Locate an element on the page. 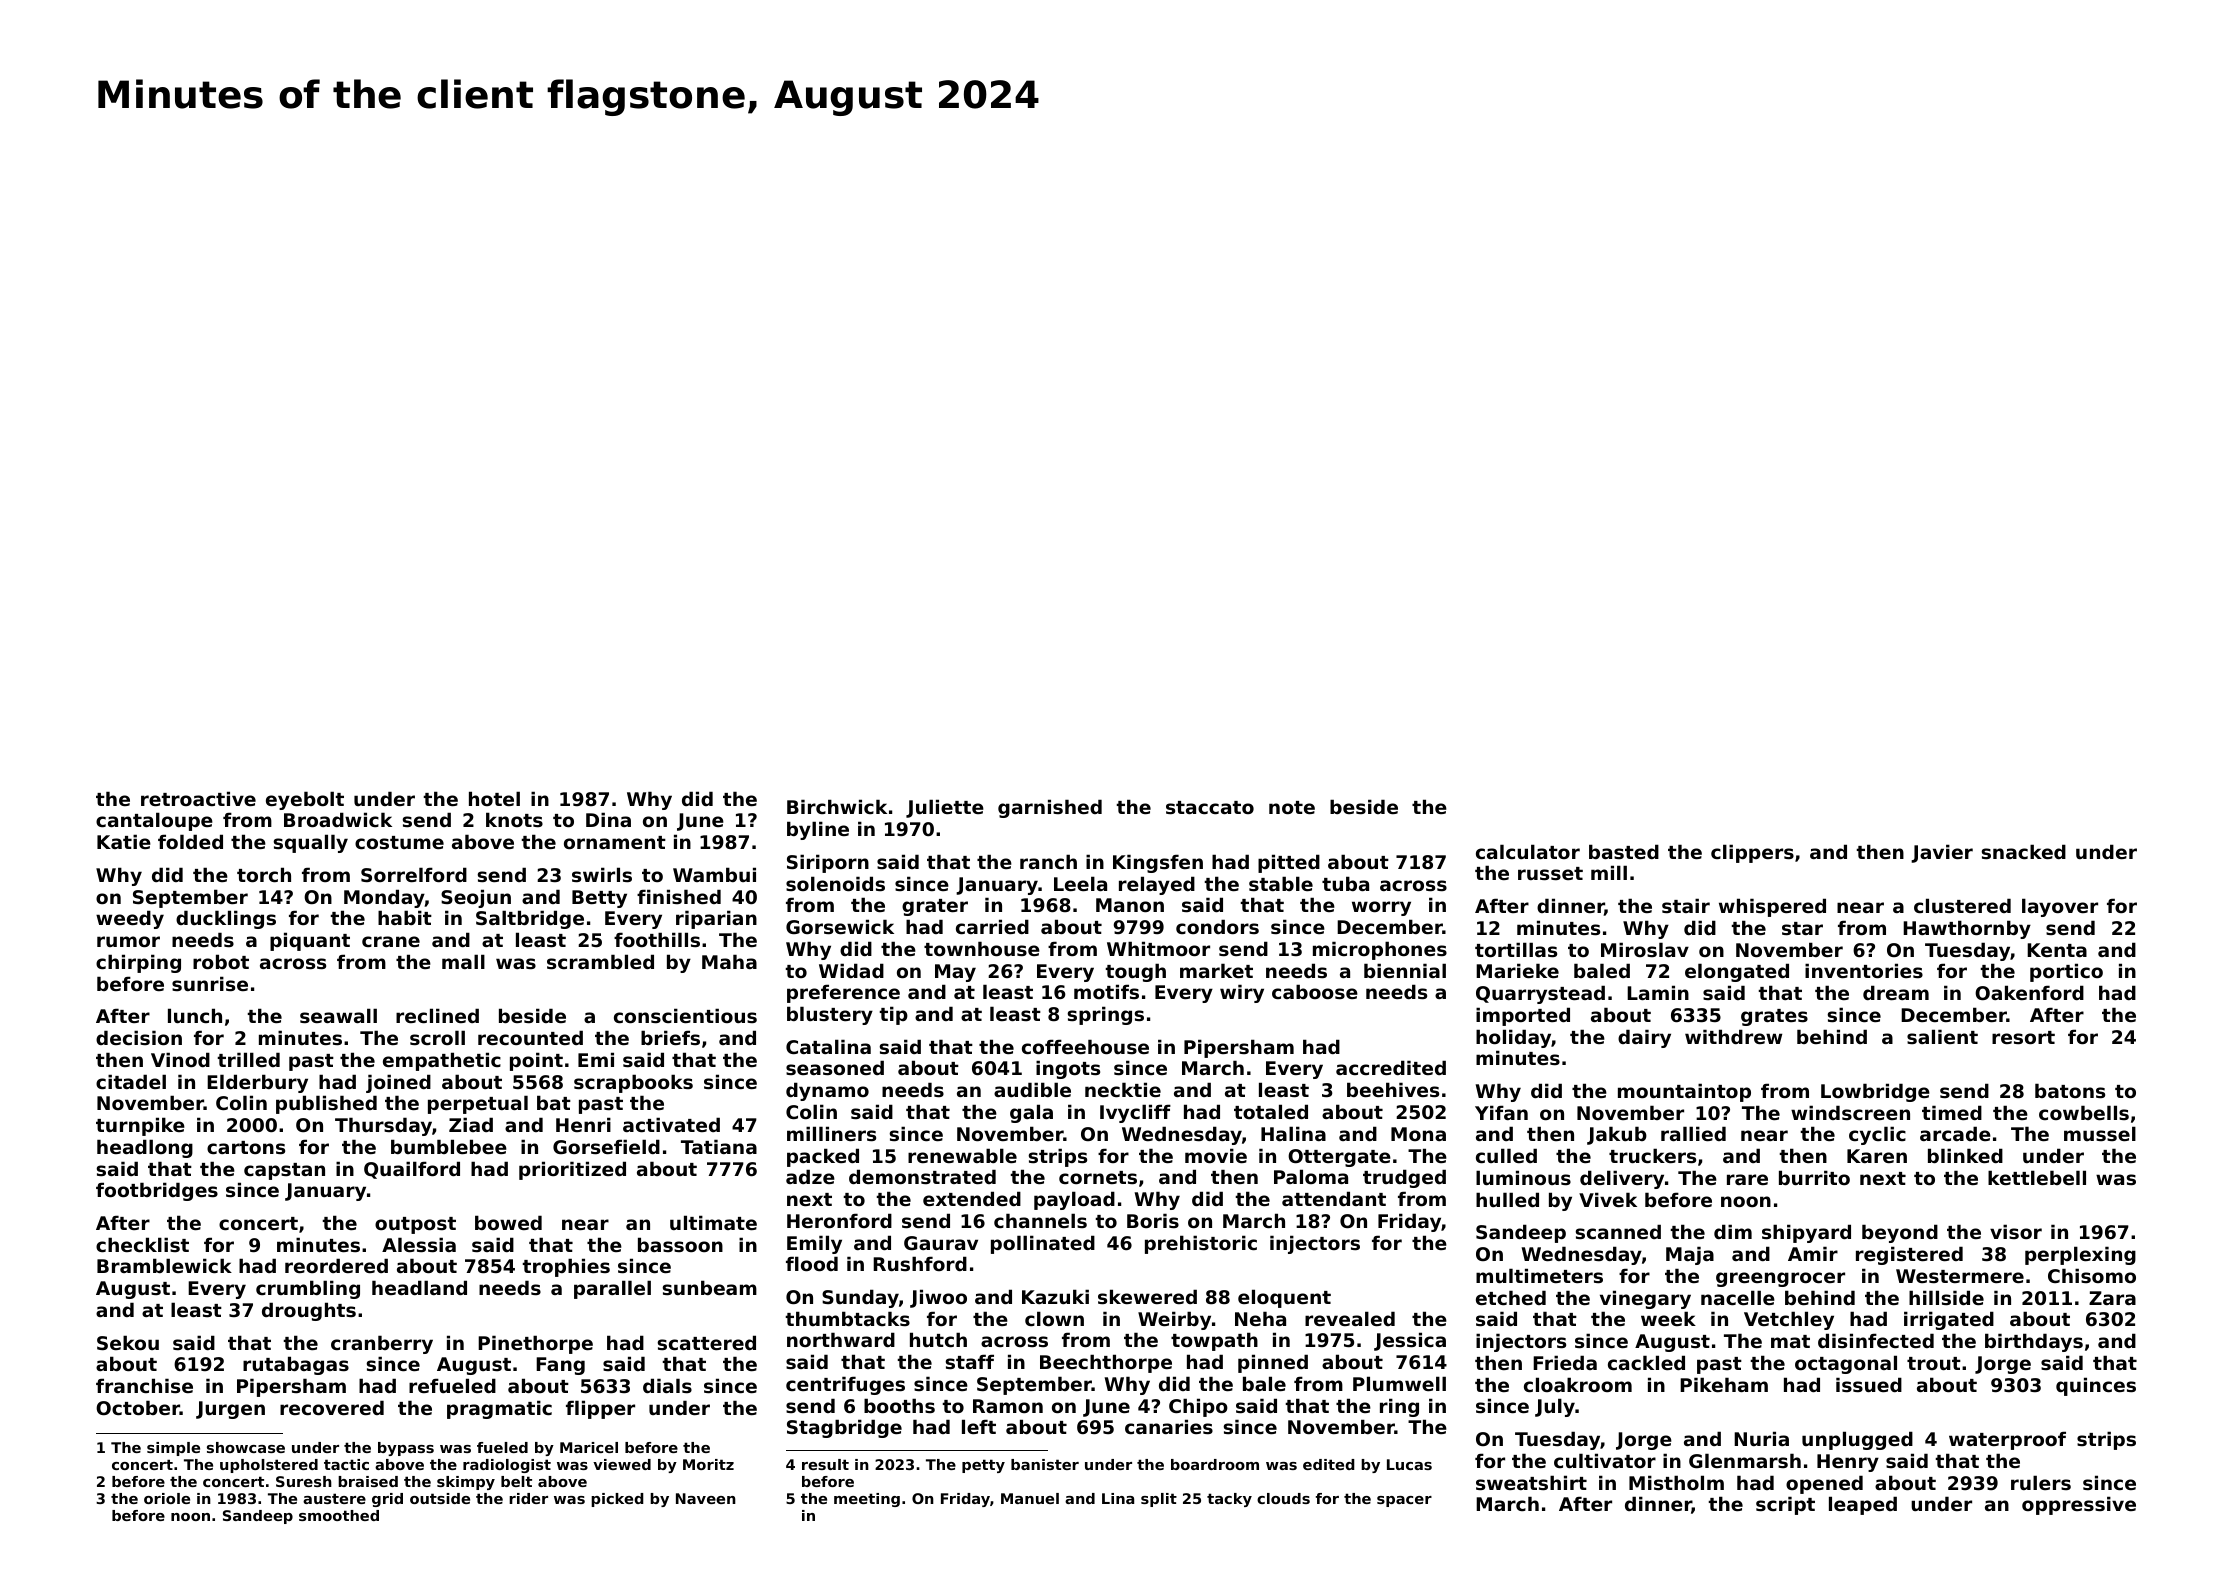 This image has height=1579, width=2233. austere is located at coordinates (334, 1498).
